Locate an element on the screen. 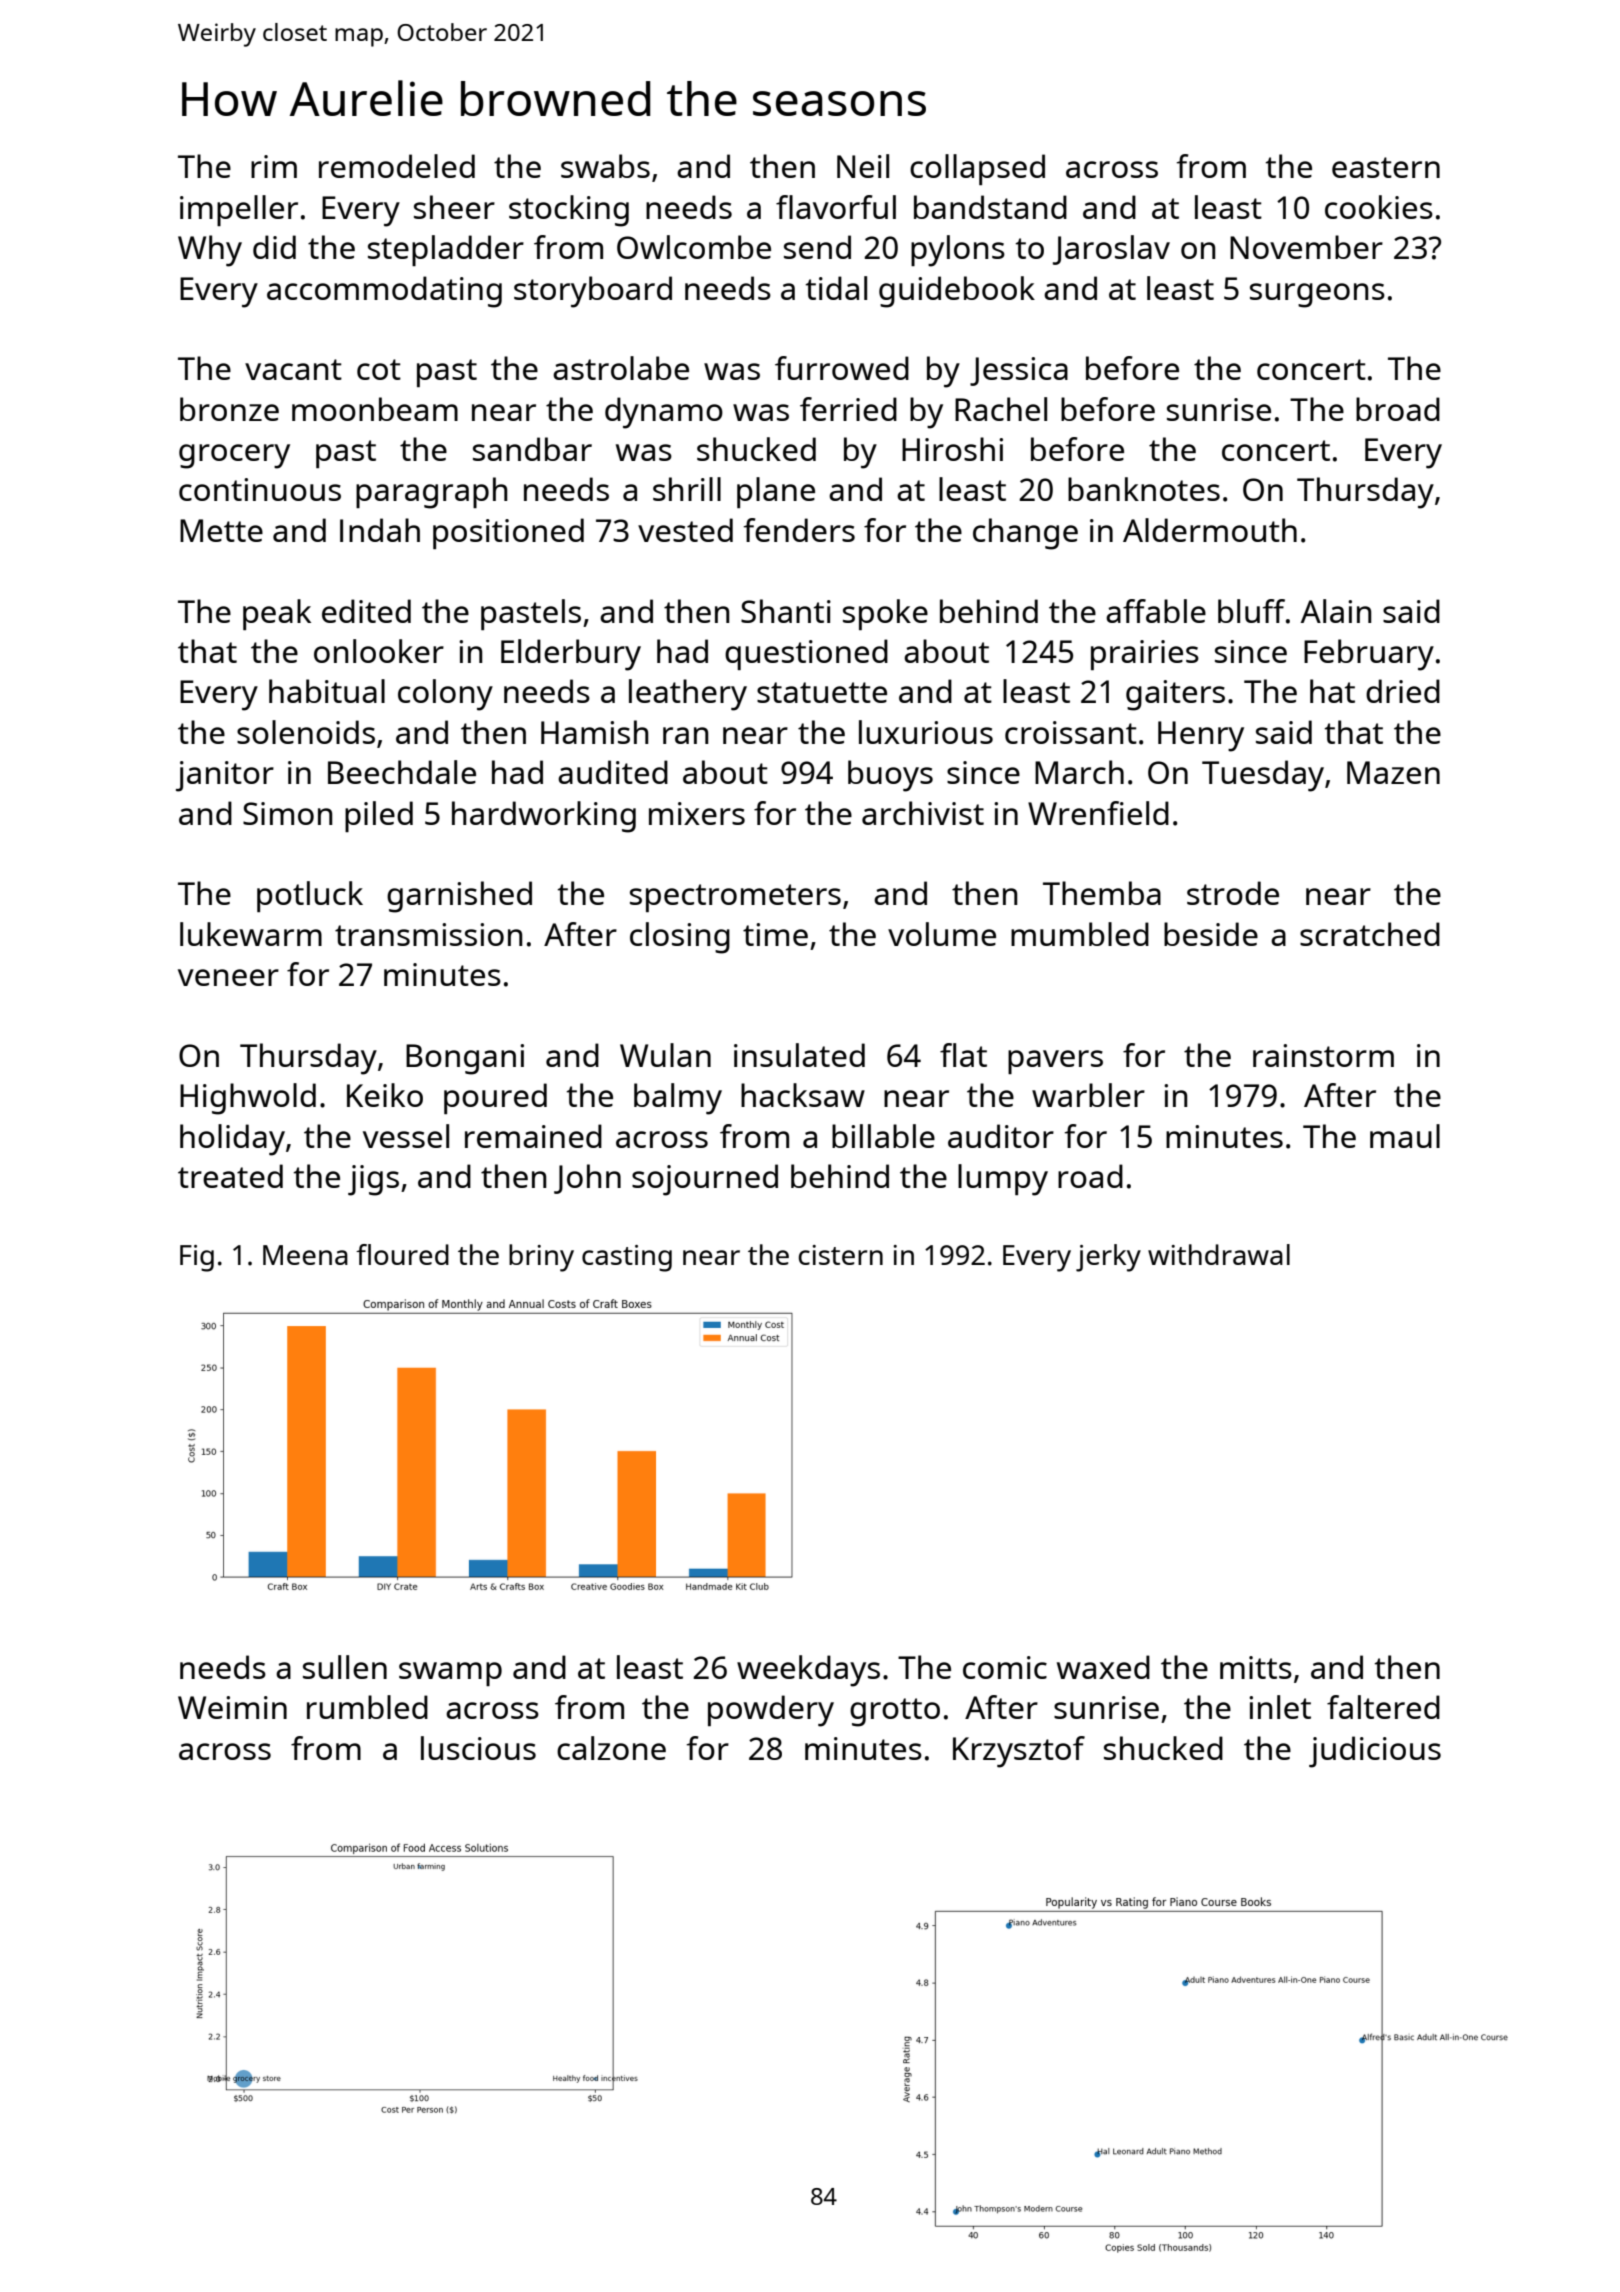 The image size is (1620, 2292). collapsed is located at coordinates (977, 169).
